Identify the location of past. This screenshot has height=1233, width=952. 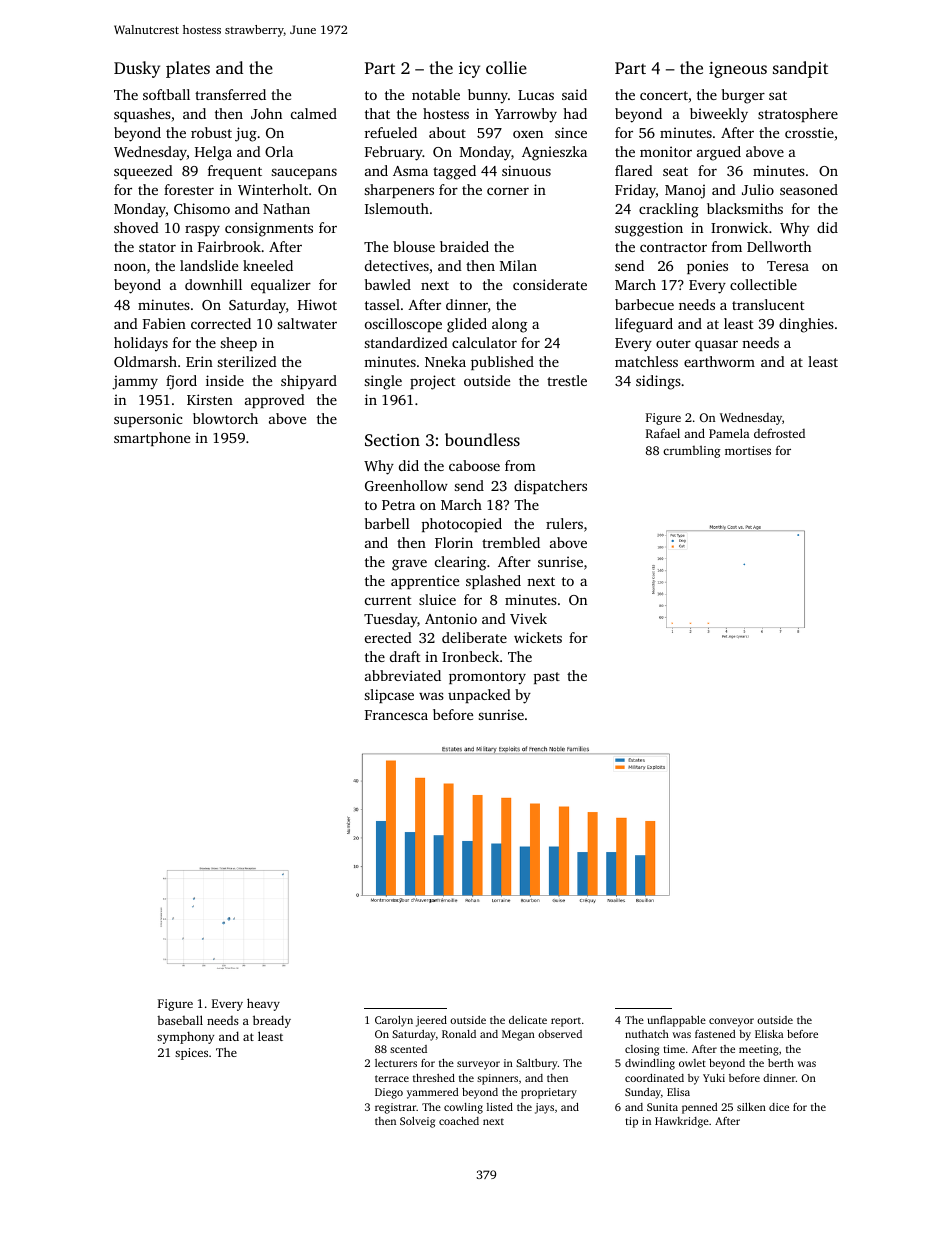
(547, 678).
